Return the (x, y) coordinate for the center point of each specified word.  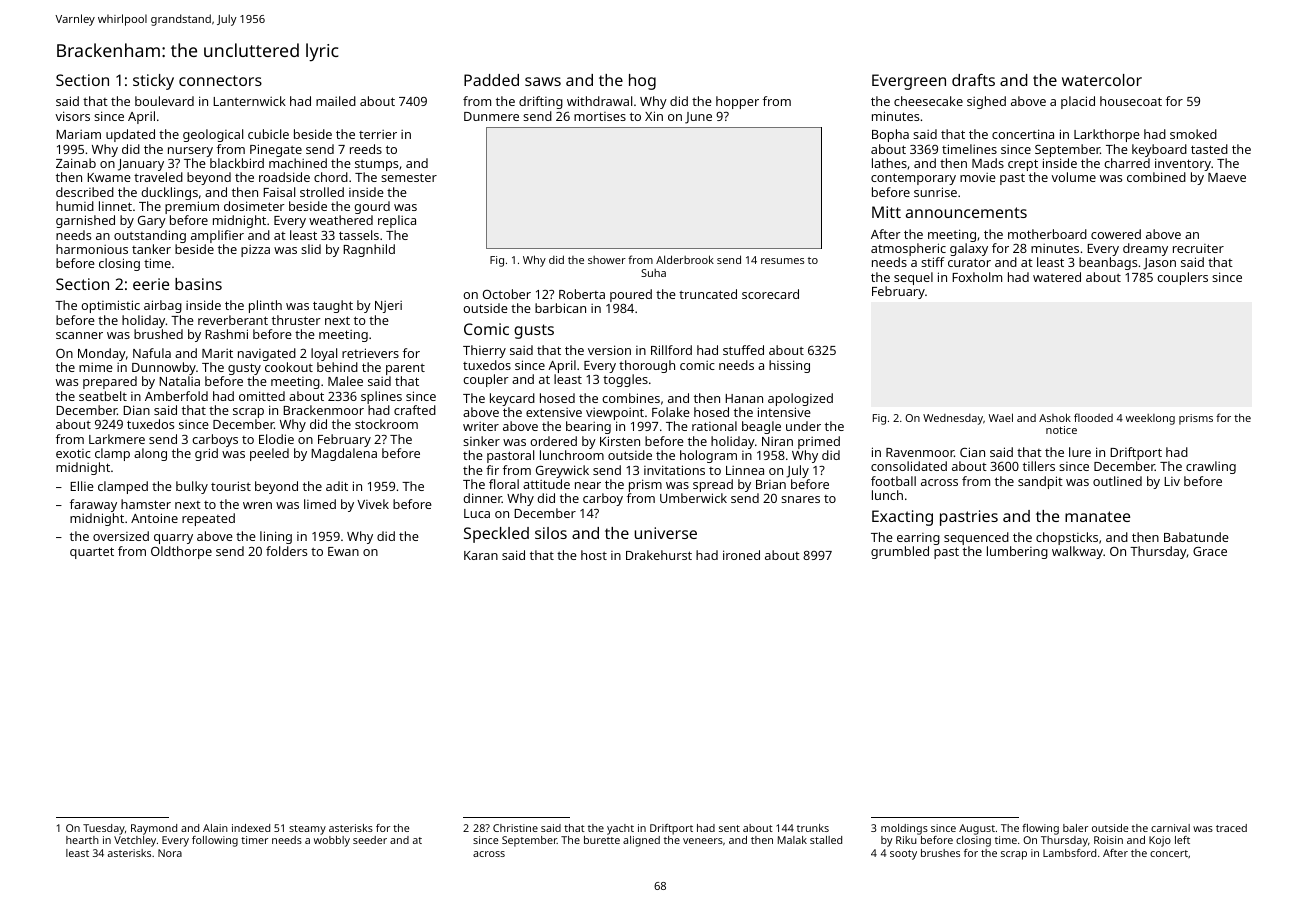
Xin (654, 116)
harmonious (92, 249)
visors (72, 116)
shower (607, 260)
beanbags (1108, 263)
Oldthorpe (181, 552)
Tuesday (104, 829)
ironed (741, 555)
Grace (1210, 551)
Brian (771, 484)
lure (1080, 452)
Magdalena (344, 454)
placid (1078, 102)
